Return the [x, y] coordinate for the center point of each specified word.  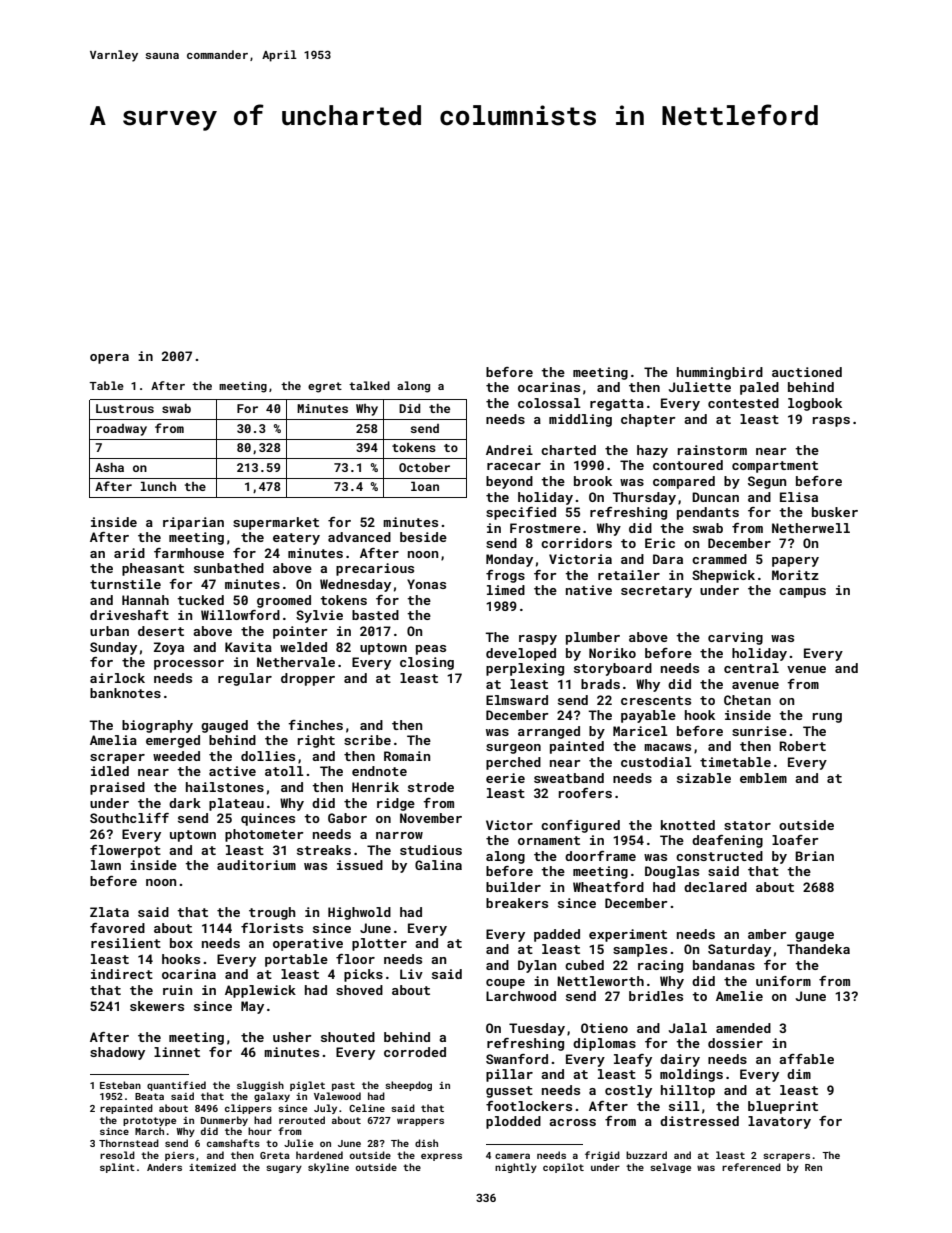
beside [423, 537]
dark [185, 803]
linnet [177, 1052]
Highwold [359, 913]
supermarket [276, 523]
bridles [656, 996]
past [343, 1086]
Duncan [715, 497]
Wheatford [608, 887]
